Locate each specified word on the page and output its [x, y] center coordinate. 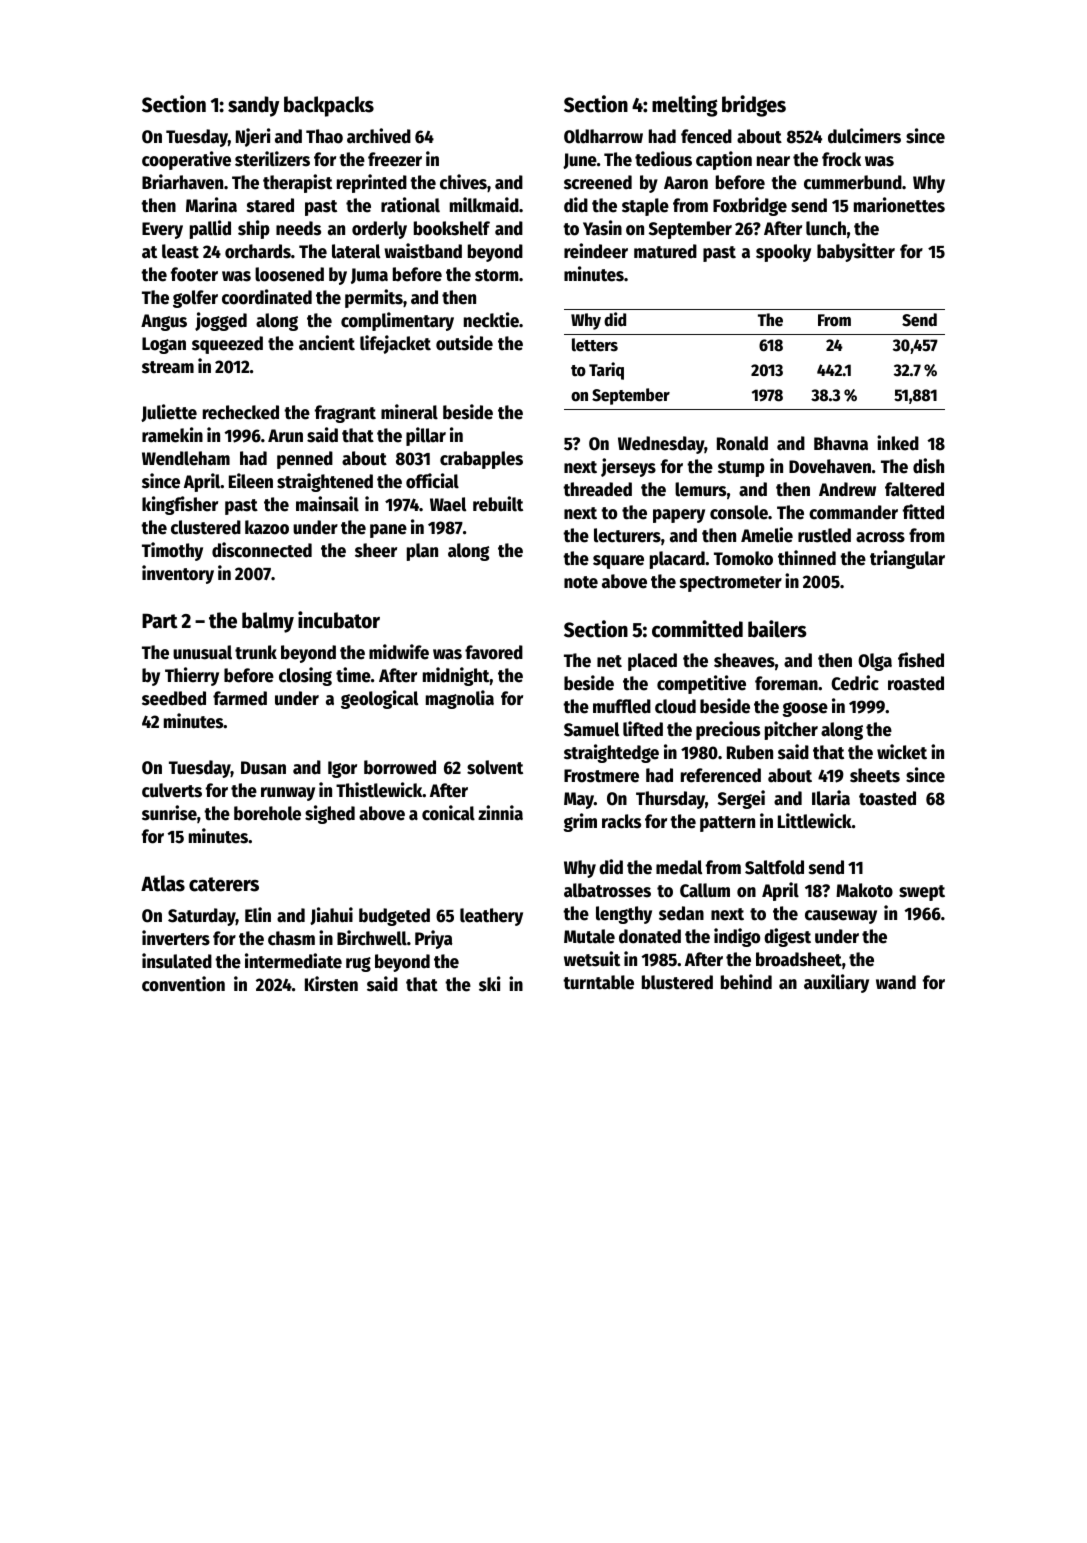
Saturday [202, 917]
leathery [491, 917]
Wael [448, 504]
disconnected [262, 550]
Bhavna [841, 443]
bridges [754, 106]
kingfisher [180, 505]
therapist [297, 183]
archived [379, 136]
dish [928, 466]
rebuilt [498, 504]
